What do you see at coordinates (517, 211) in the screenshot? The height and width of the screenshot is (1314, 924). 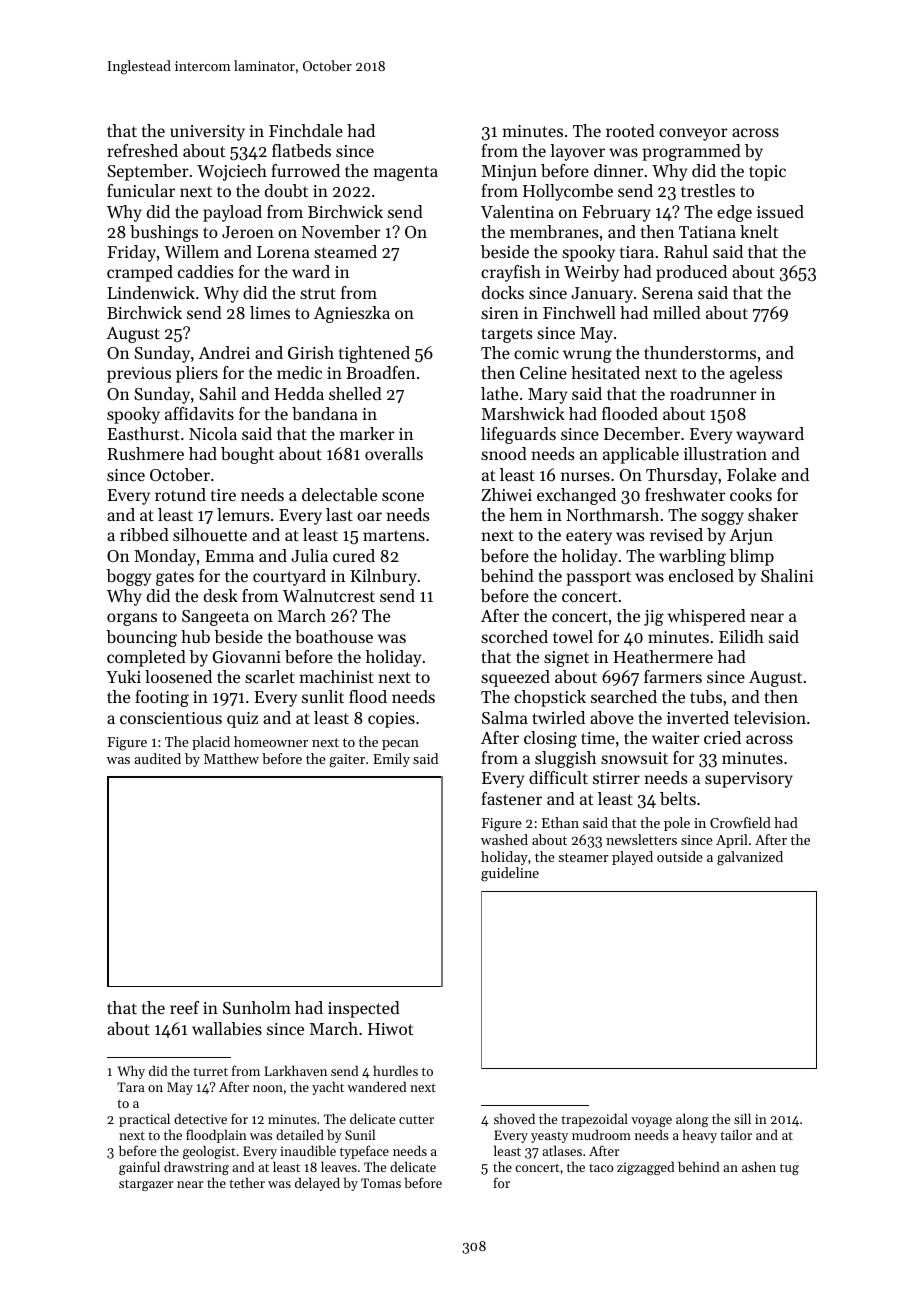 I see `Valentina` at bounding box center [517, 211].
